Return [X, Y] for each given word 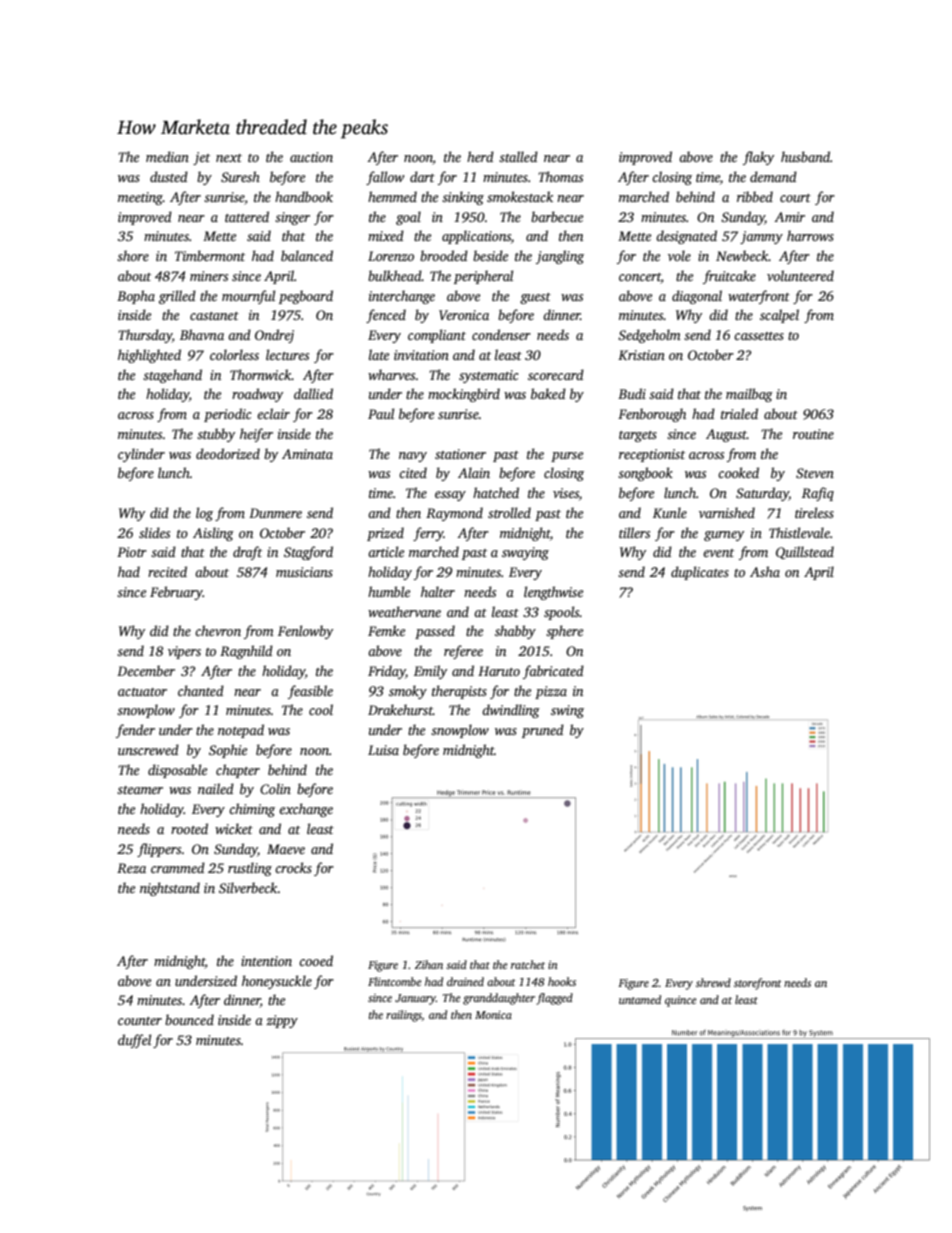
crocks [293, 867]
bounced [189, 1019]
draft [247, 553]
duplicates [700, 573]
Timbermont [210, 255]
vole [679, 255]
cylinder [141, 455]
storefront [758, 984]
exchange [306, 810]
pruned [543, 731]
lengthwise [553, 593]
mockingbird [464, 395]
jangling [560, 257]
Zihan [429, 964]
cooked [738, 472]
